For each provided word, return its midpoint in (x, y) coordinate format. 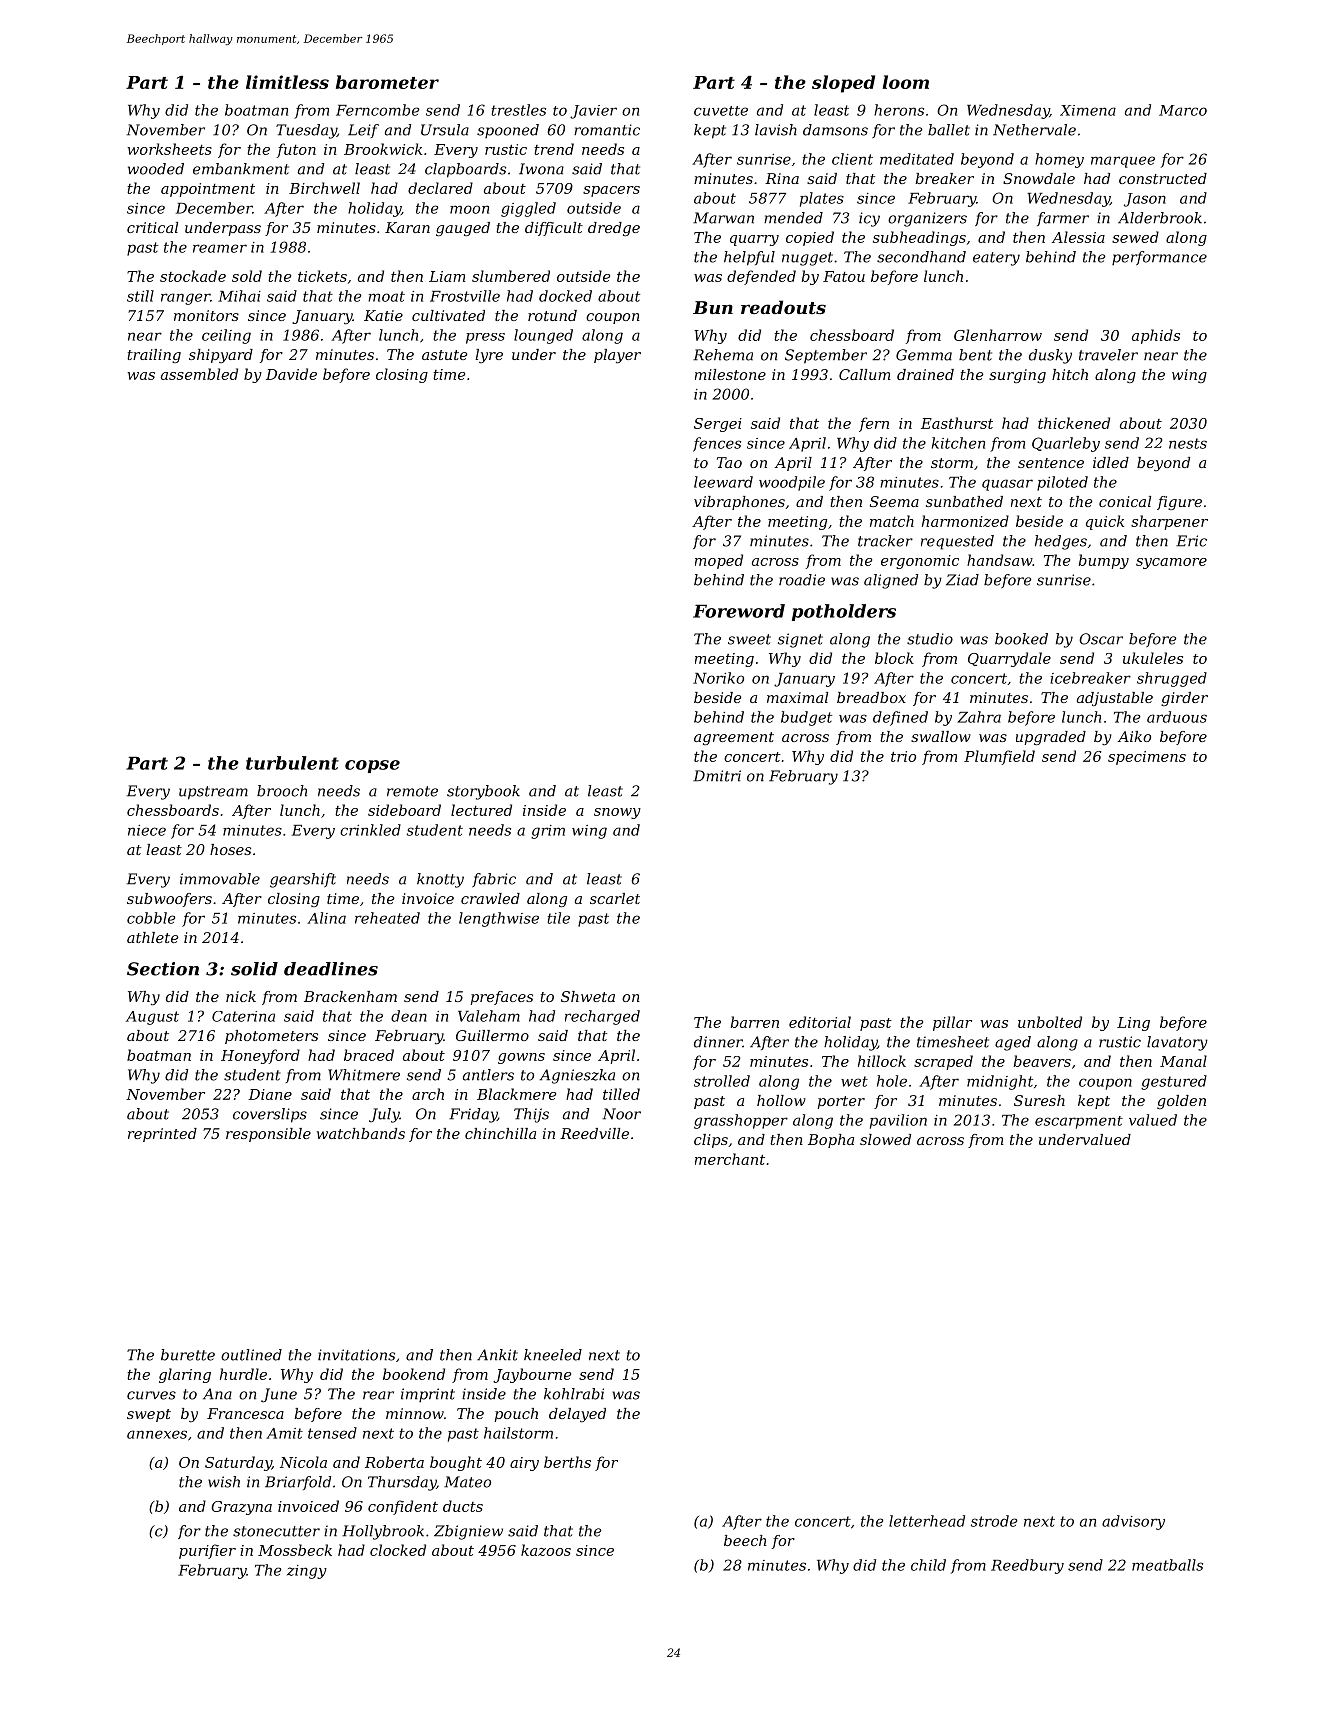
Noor (622, 1114)
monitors (206, 315)
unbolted (1050, 1022)
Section (163, 969)
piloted (1062, 483)
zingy (307, 1572)
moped (719, 561)
